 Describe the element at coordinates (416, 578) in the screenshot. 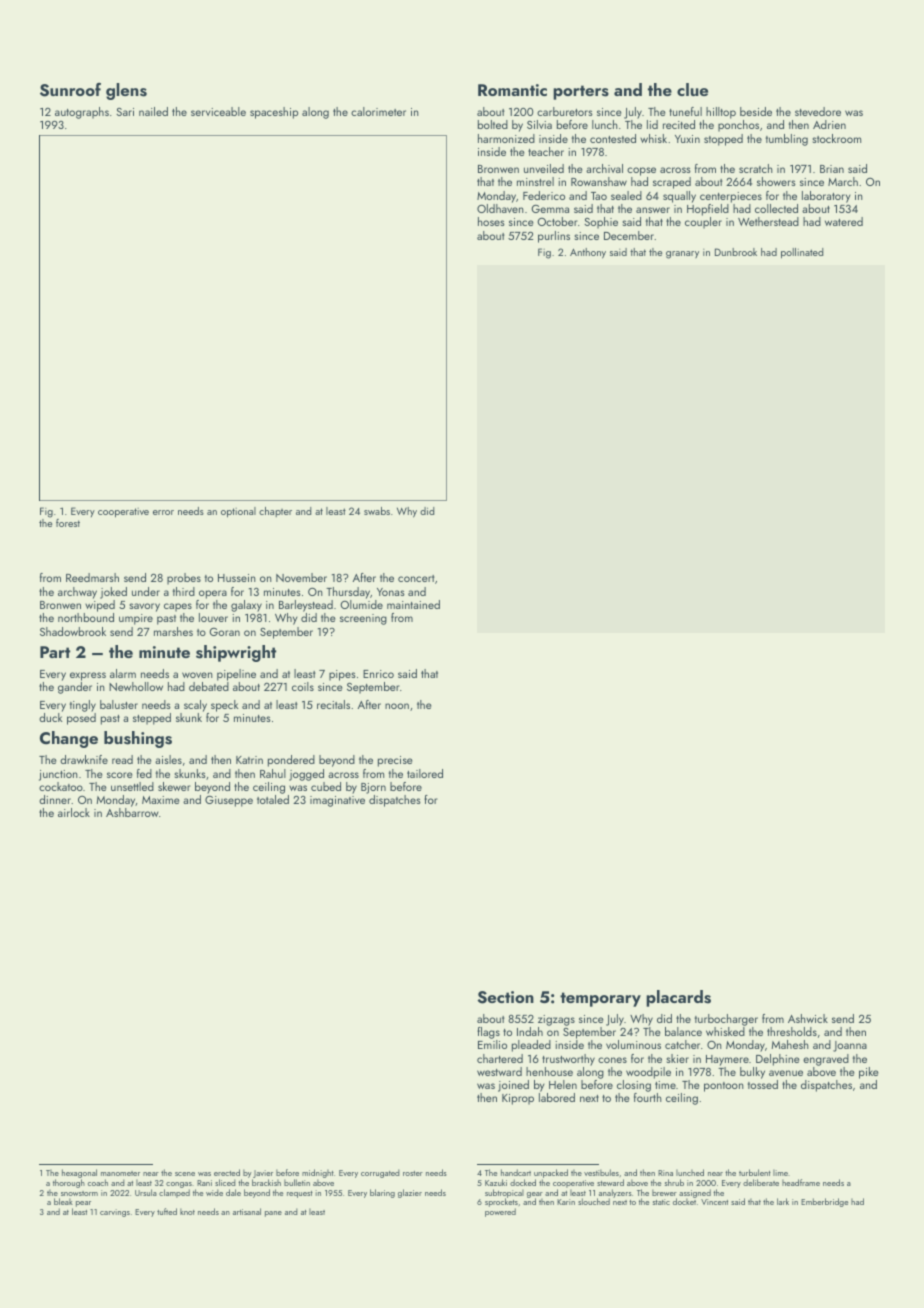

I see `concert` at that location.
